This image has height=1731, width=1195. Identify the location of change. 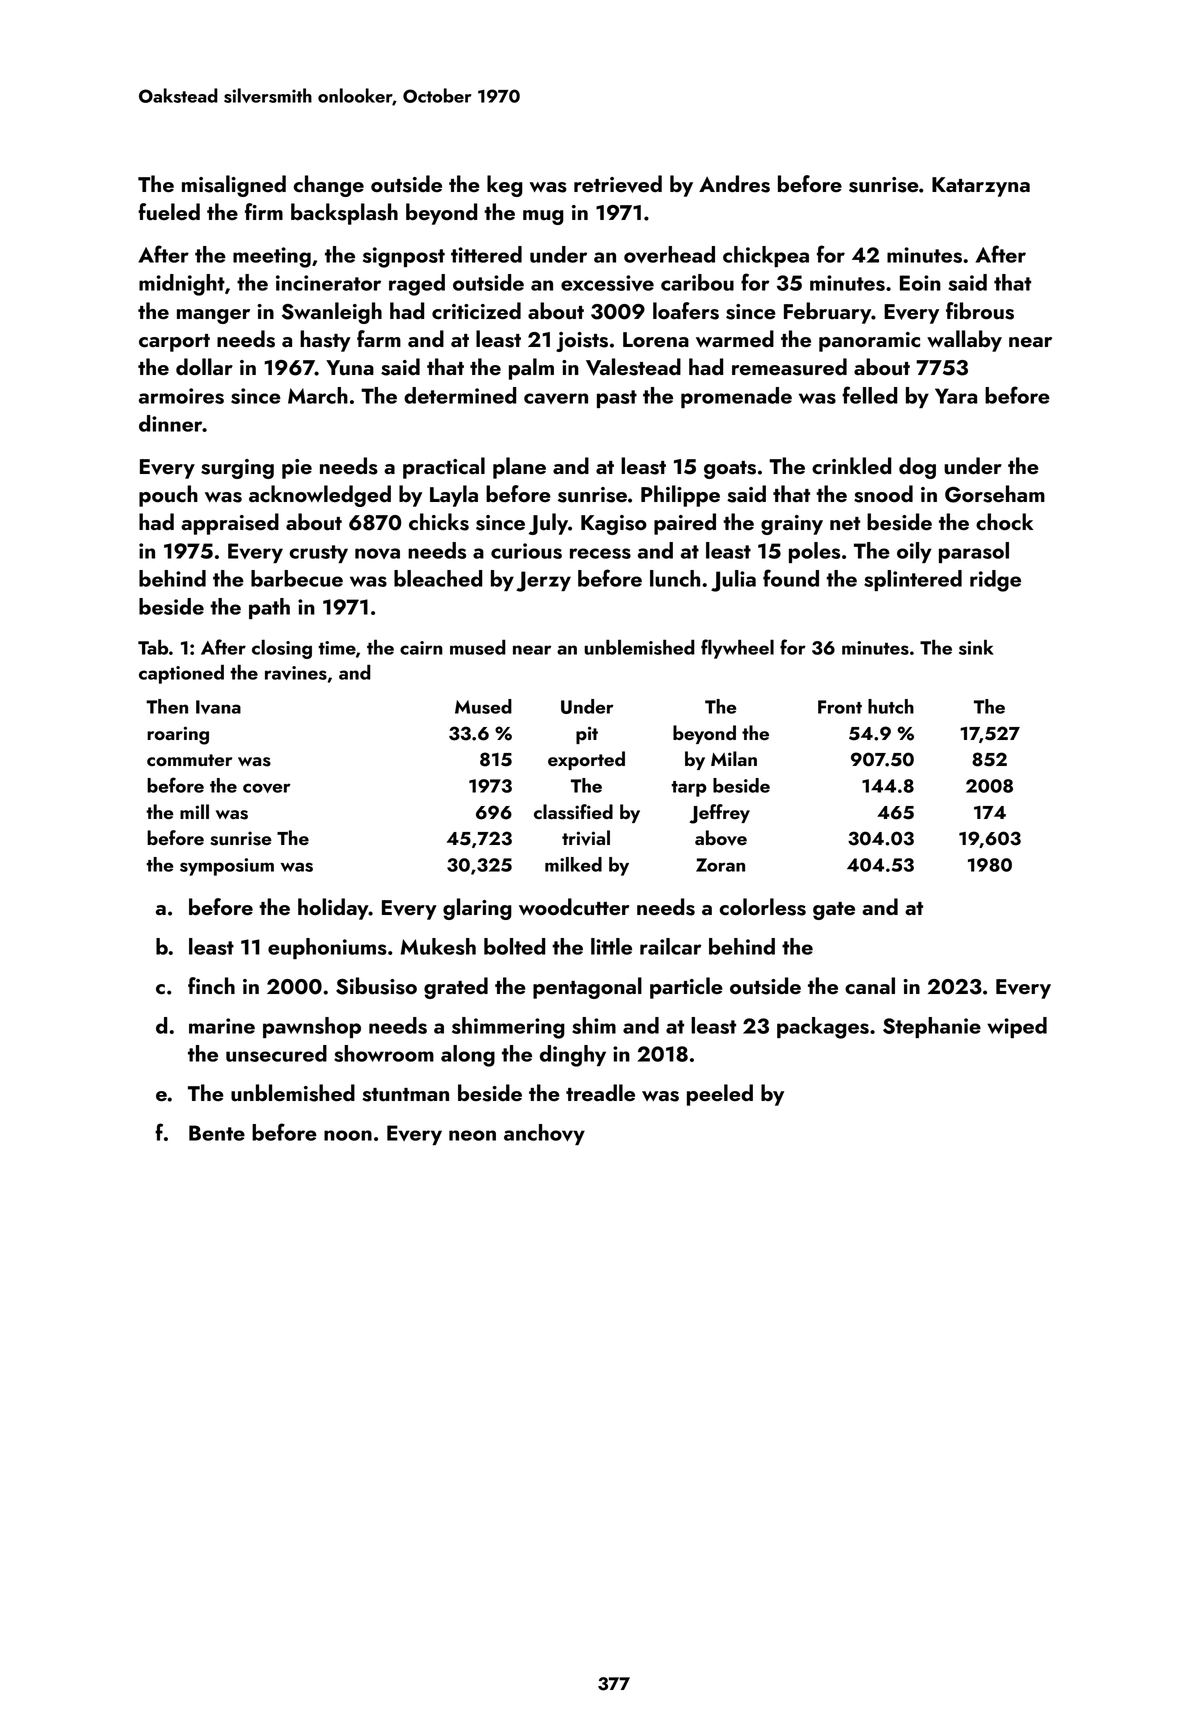
(329, 186).
